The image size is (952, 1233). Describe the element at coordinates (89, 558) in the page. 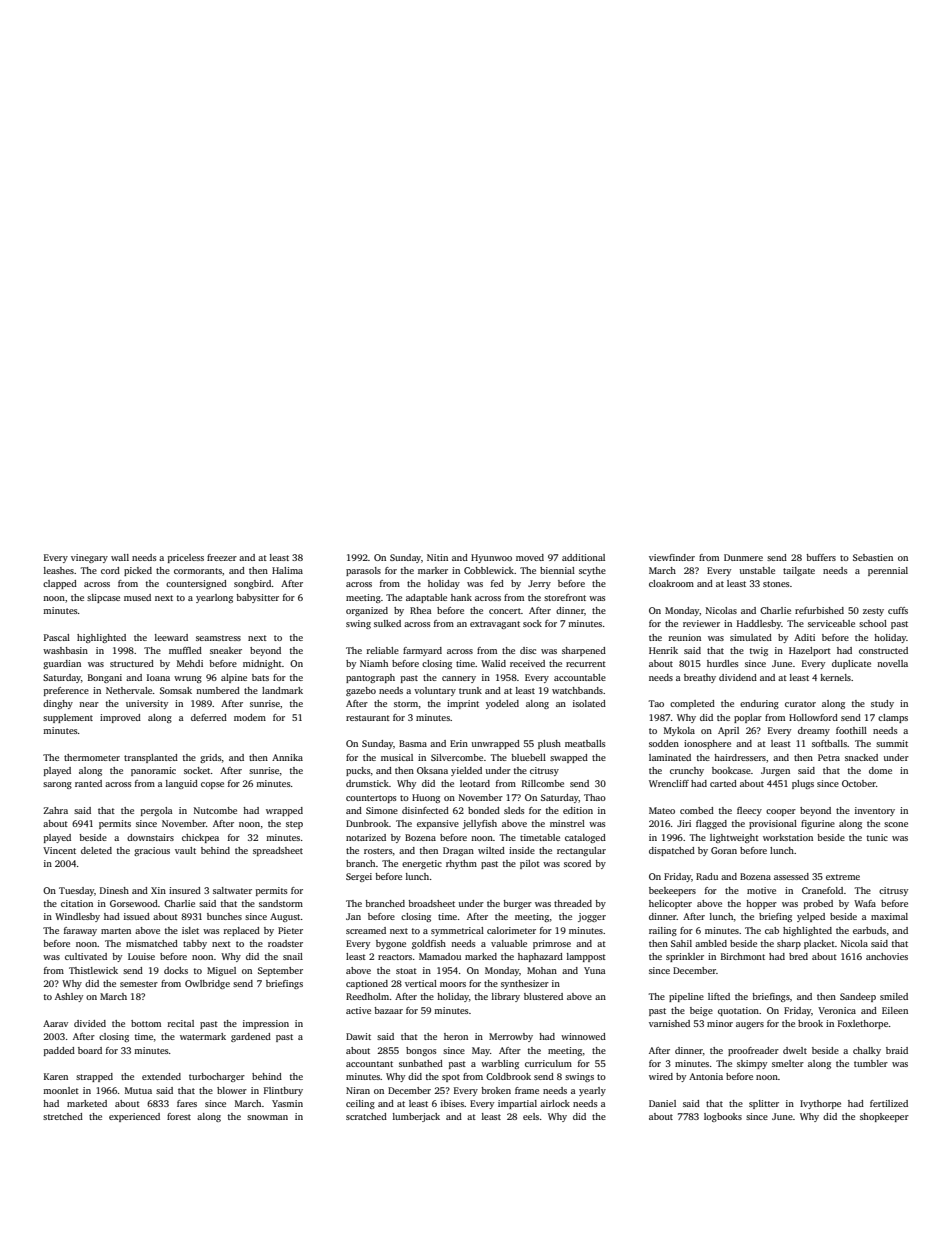

I see `vinegary` at that location.
